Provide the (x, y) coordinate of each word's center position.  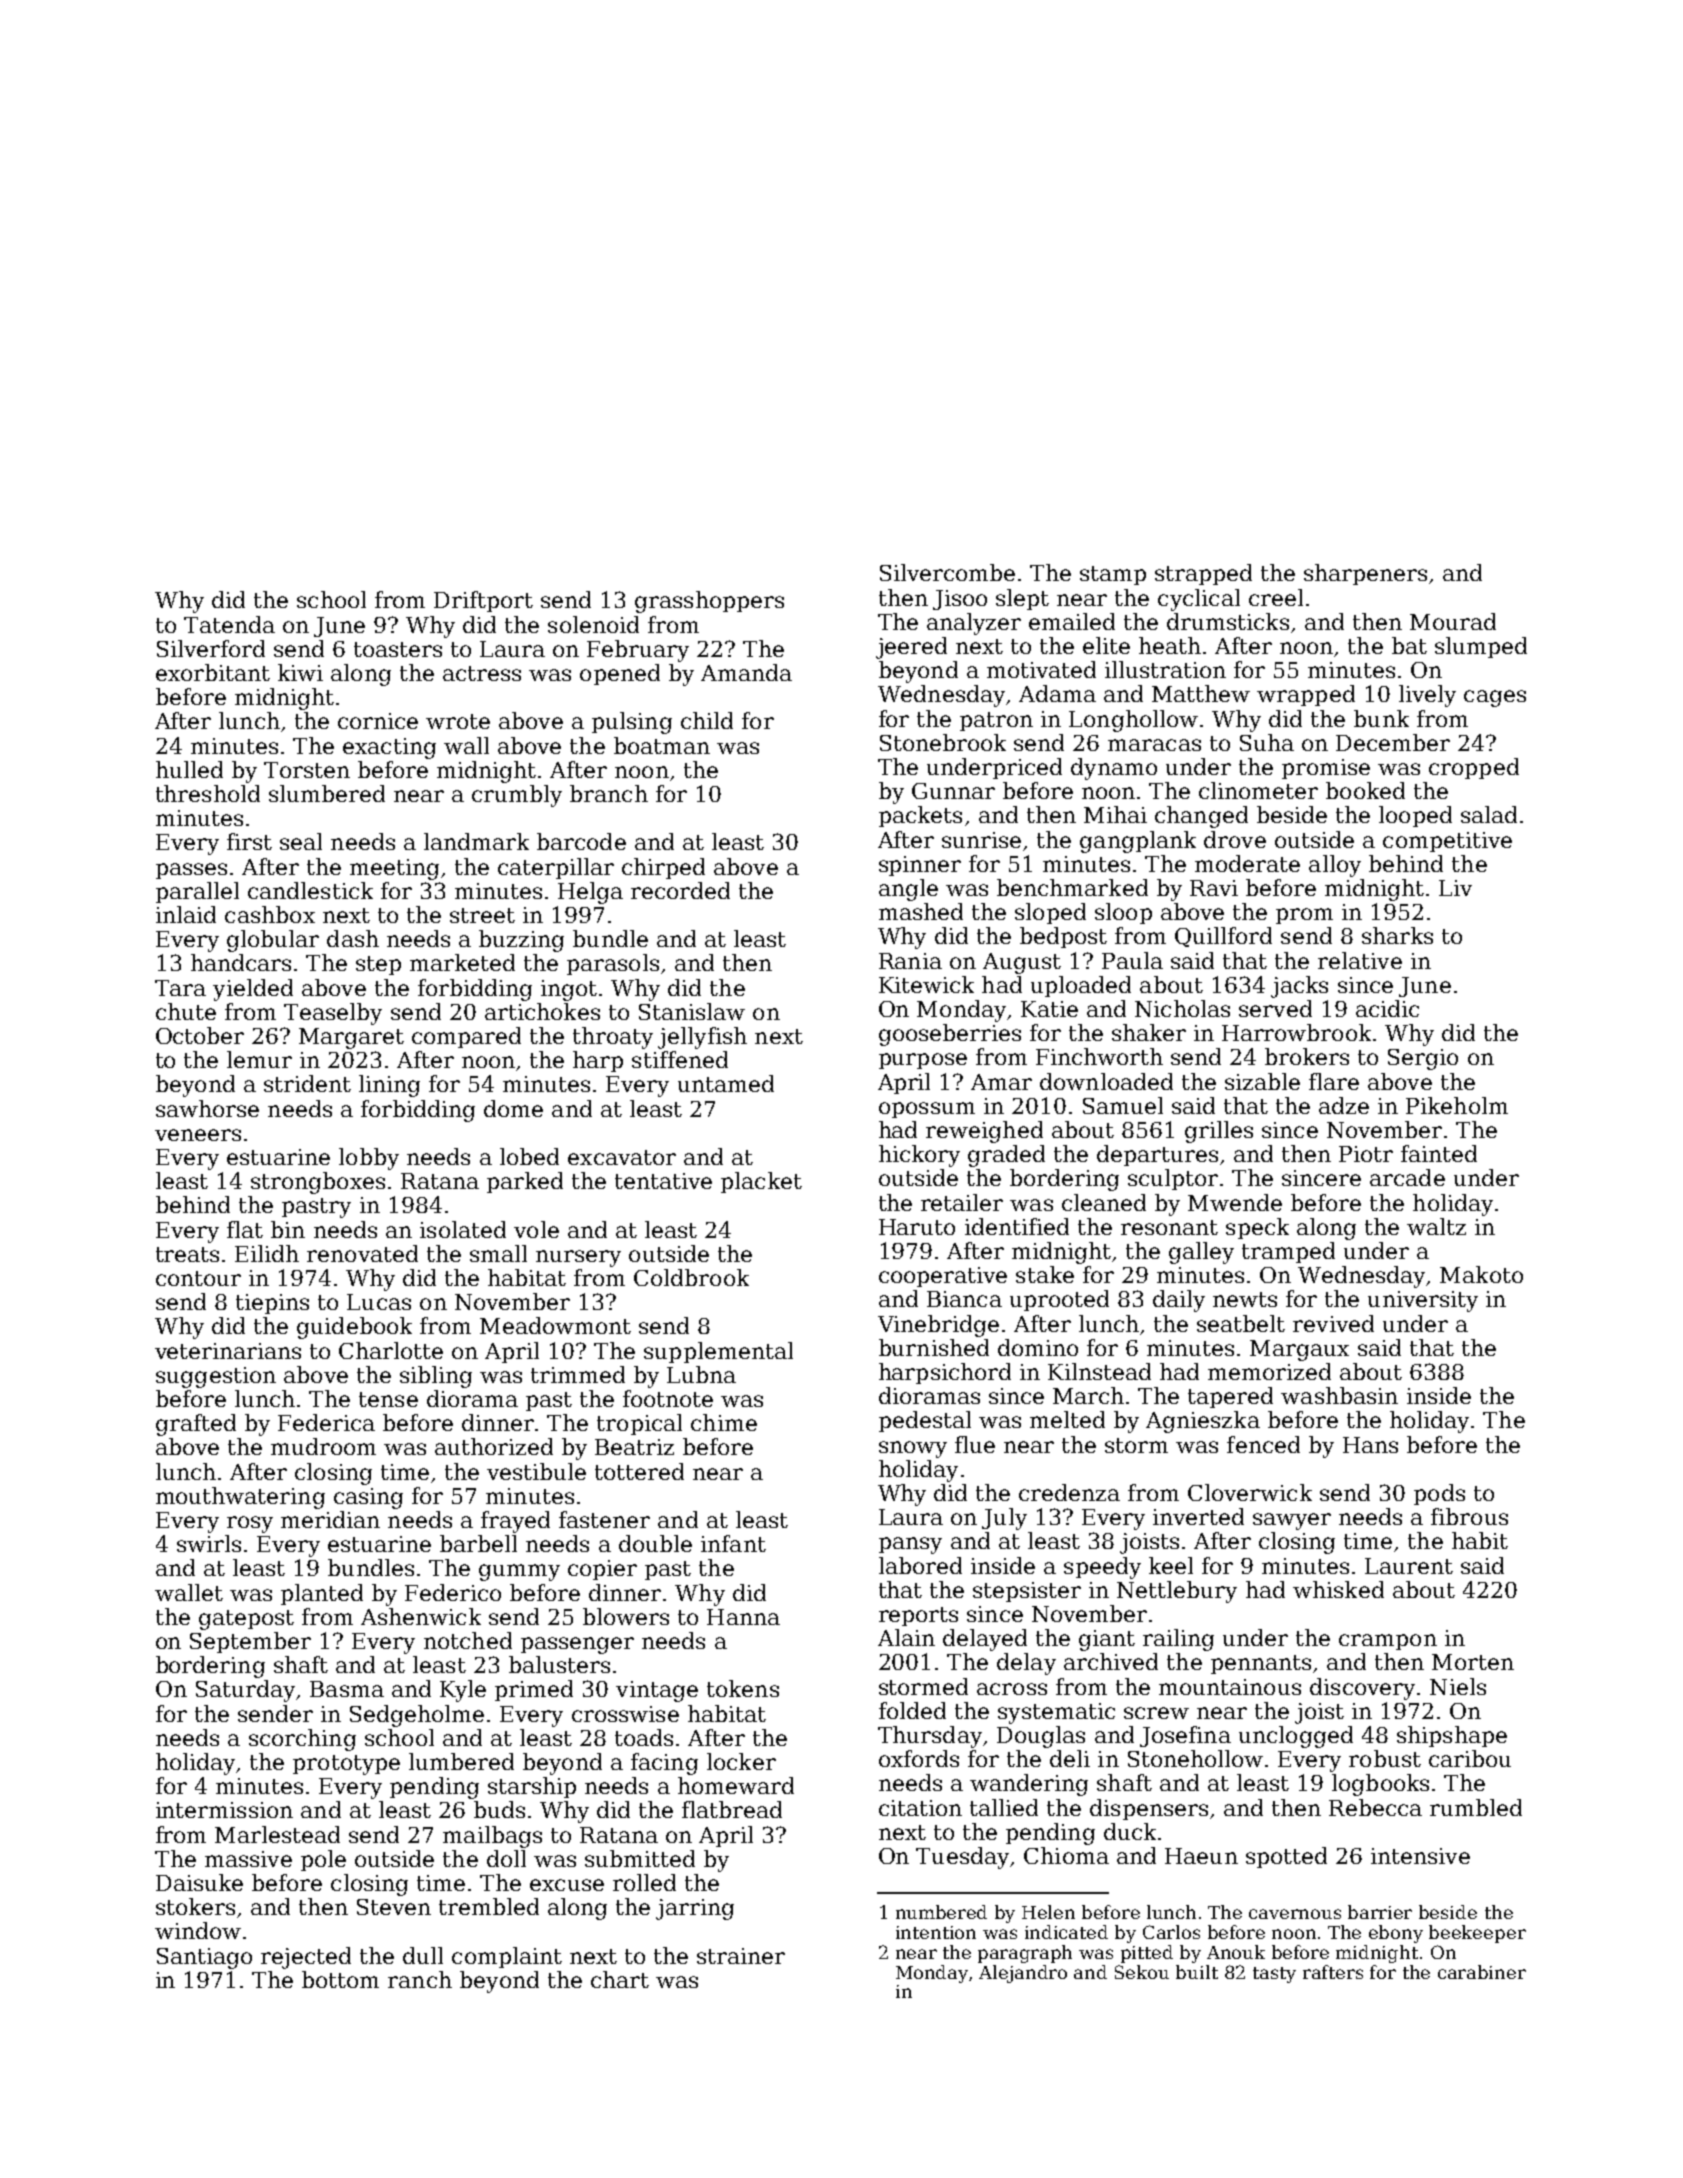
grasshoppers (709, 602)
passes (191, 871)
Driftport (483, 601)
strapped (1203, 574)
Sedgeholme (417, 1716)
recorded (680, 890)
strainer (741, 1956)
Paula (1132, 960)
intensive (1420, 1856)
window (198, 1930)
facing (664, 1764)
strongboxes (318, 1183)
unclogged (1296, 1737)
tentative (663, 1181)
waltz (1436, 1226)
